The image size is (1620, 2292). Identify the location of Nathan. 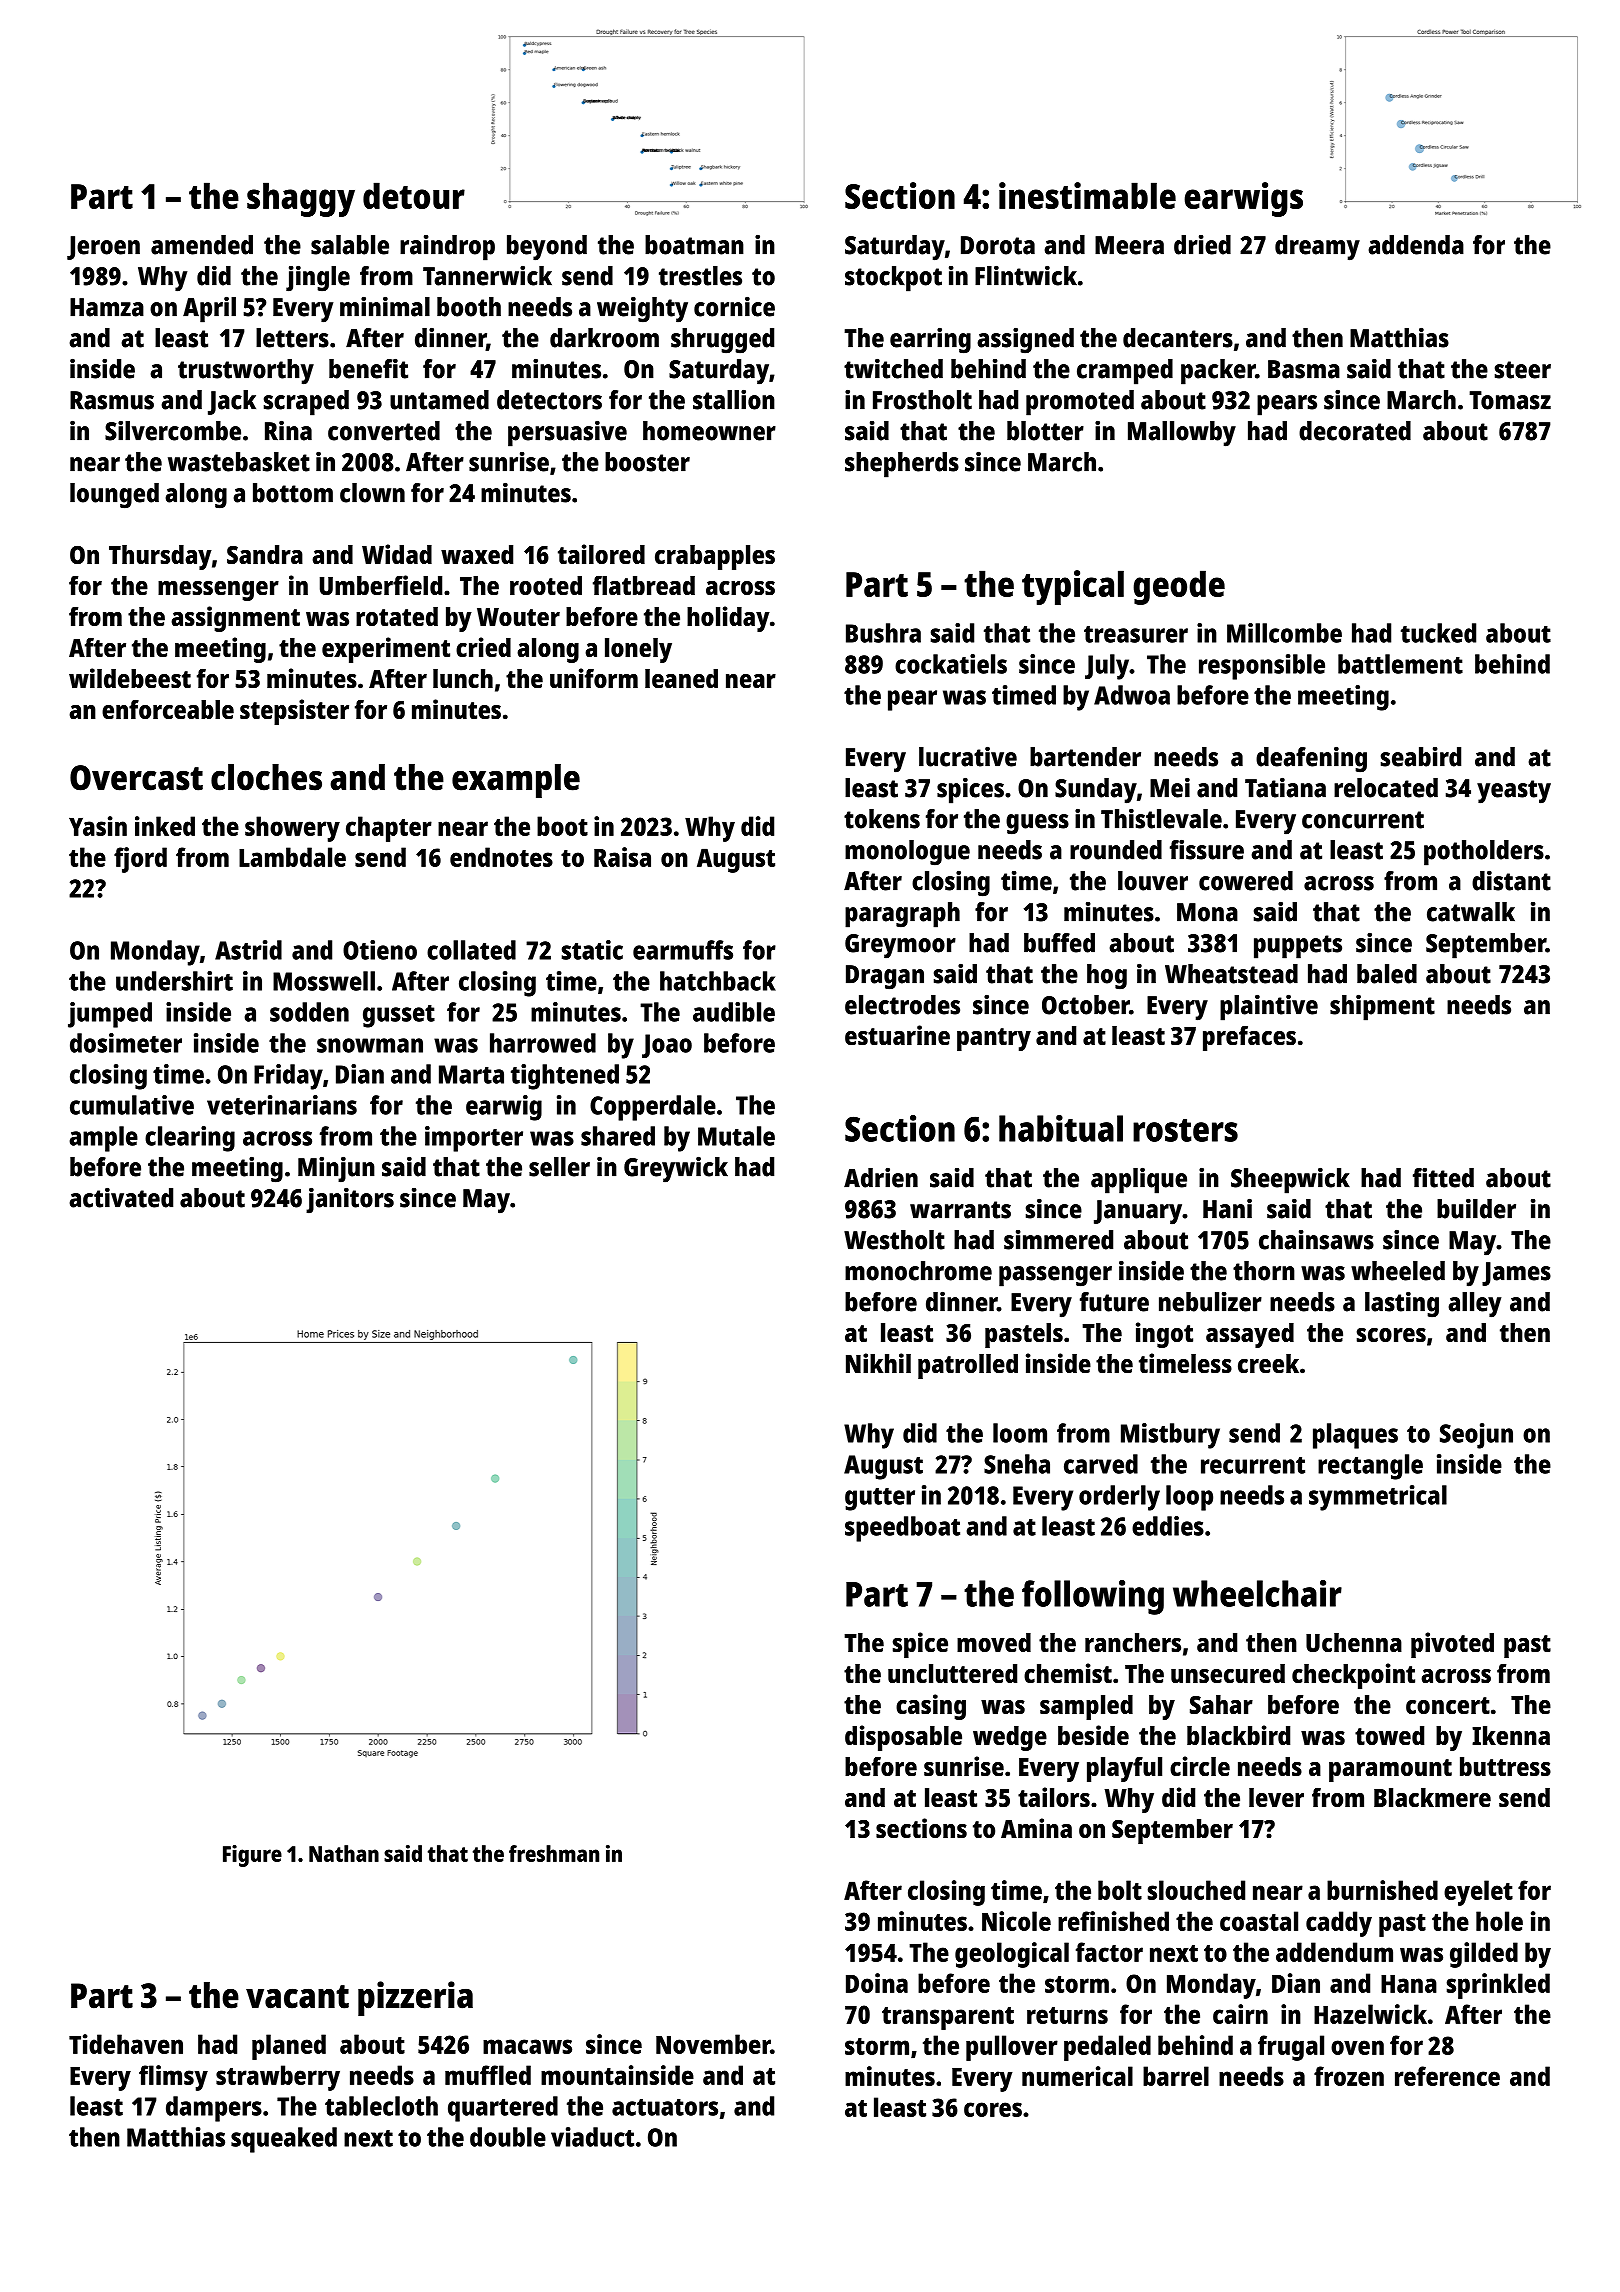
(344, 1853).
